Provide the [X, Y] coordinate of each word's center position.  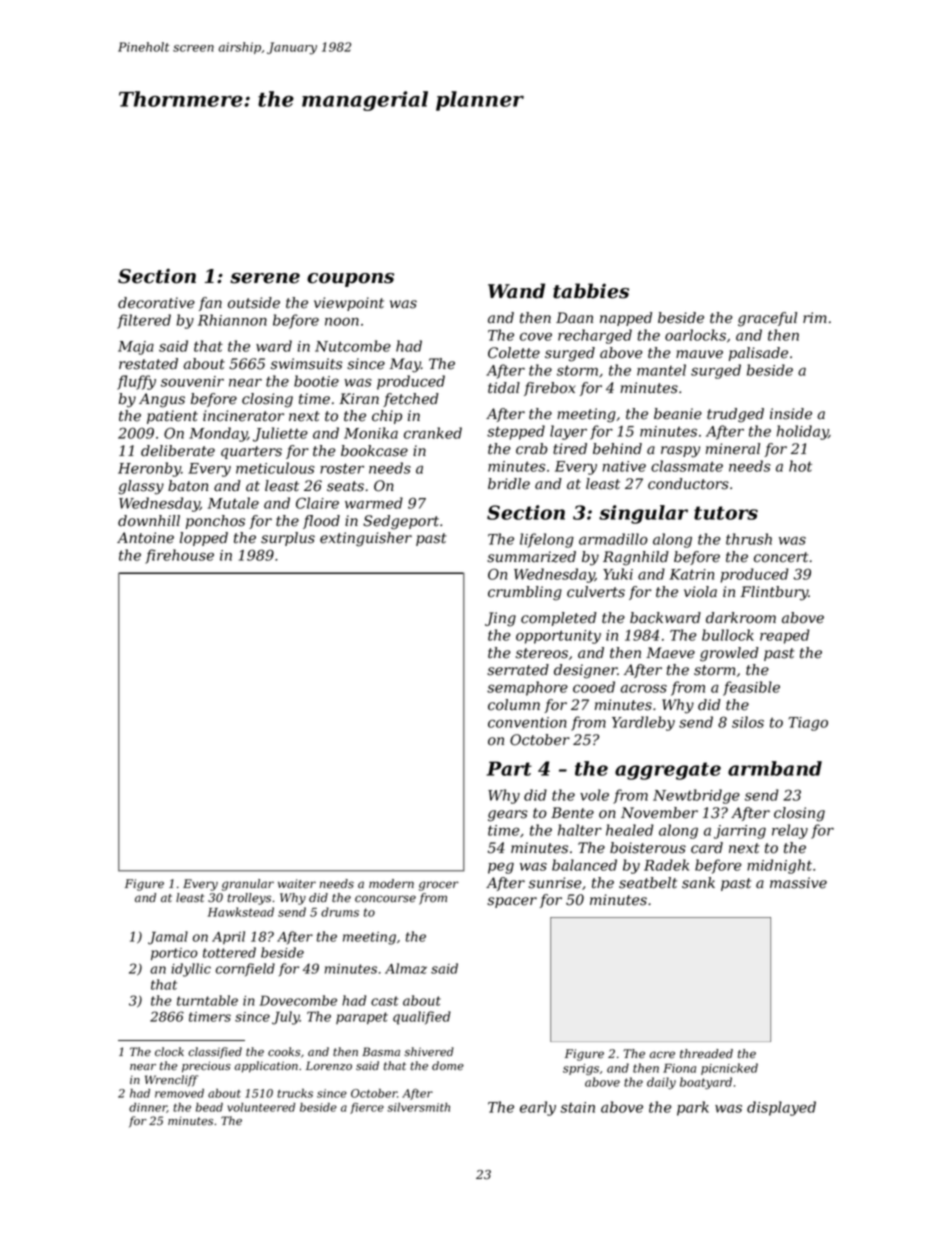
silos [748, 722]
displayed [781, 1108]
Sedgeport [401, 522]
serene [265, 278]
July [286, 1018]
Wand [516, 291]
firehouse [179, 556]
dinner [148, 1108]
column [514, 705]
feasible [751, 688]
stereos [542, 653]
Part [509, 768]
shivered [429, 1052]
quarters [251, 452]
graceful [767, 319]
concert [781, 557]
